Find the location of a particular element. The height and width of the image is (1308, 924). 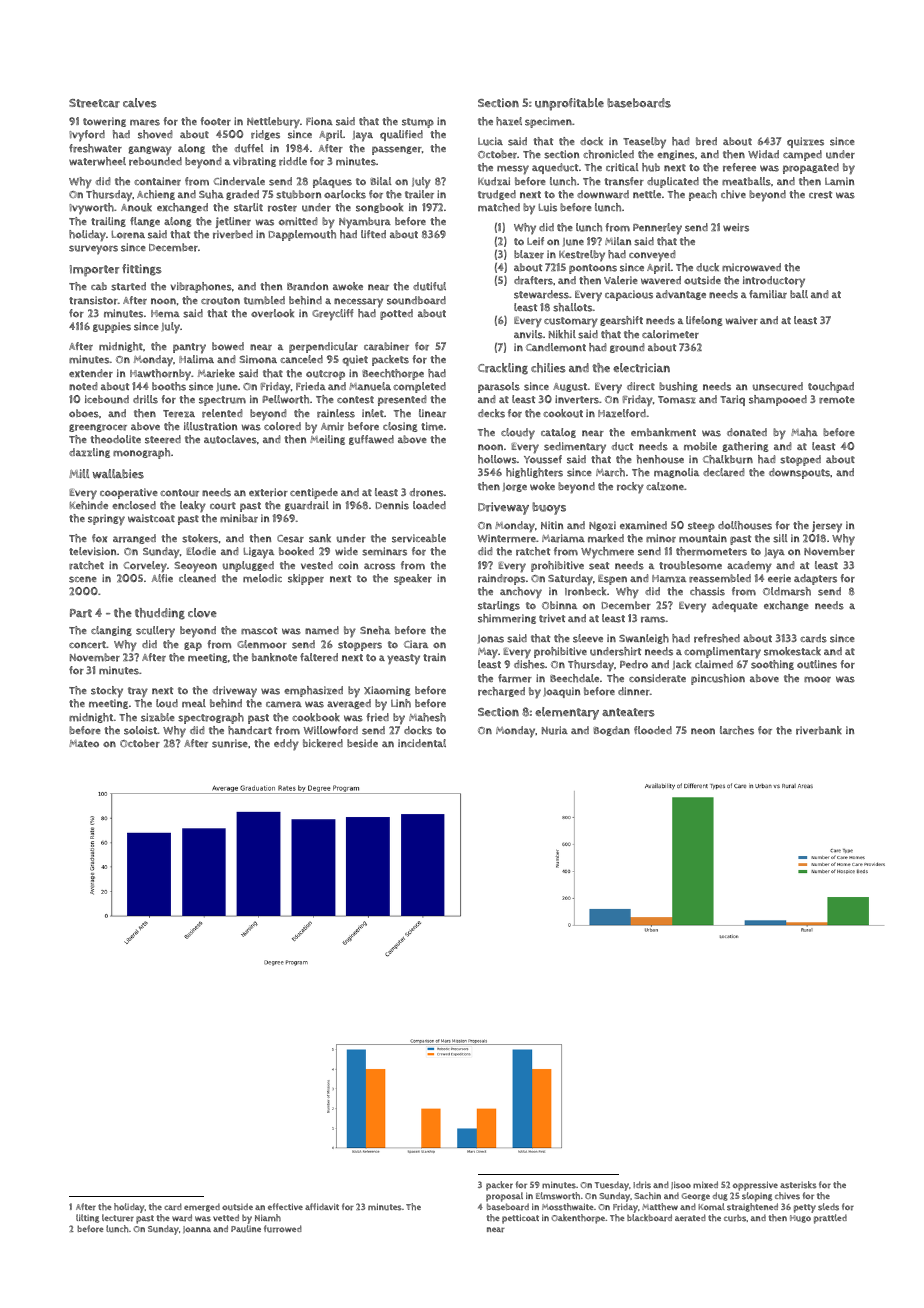

Streetcar is located at coordinates (94, 103).
